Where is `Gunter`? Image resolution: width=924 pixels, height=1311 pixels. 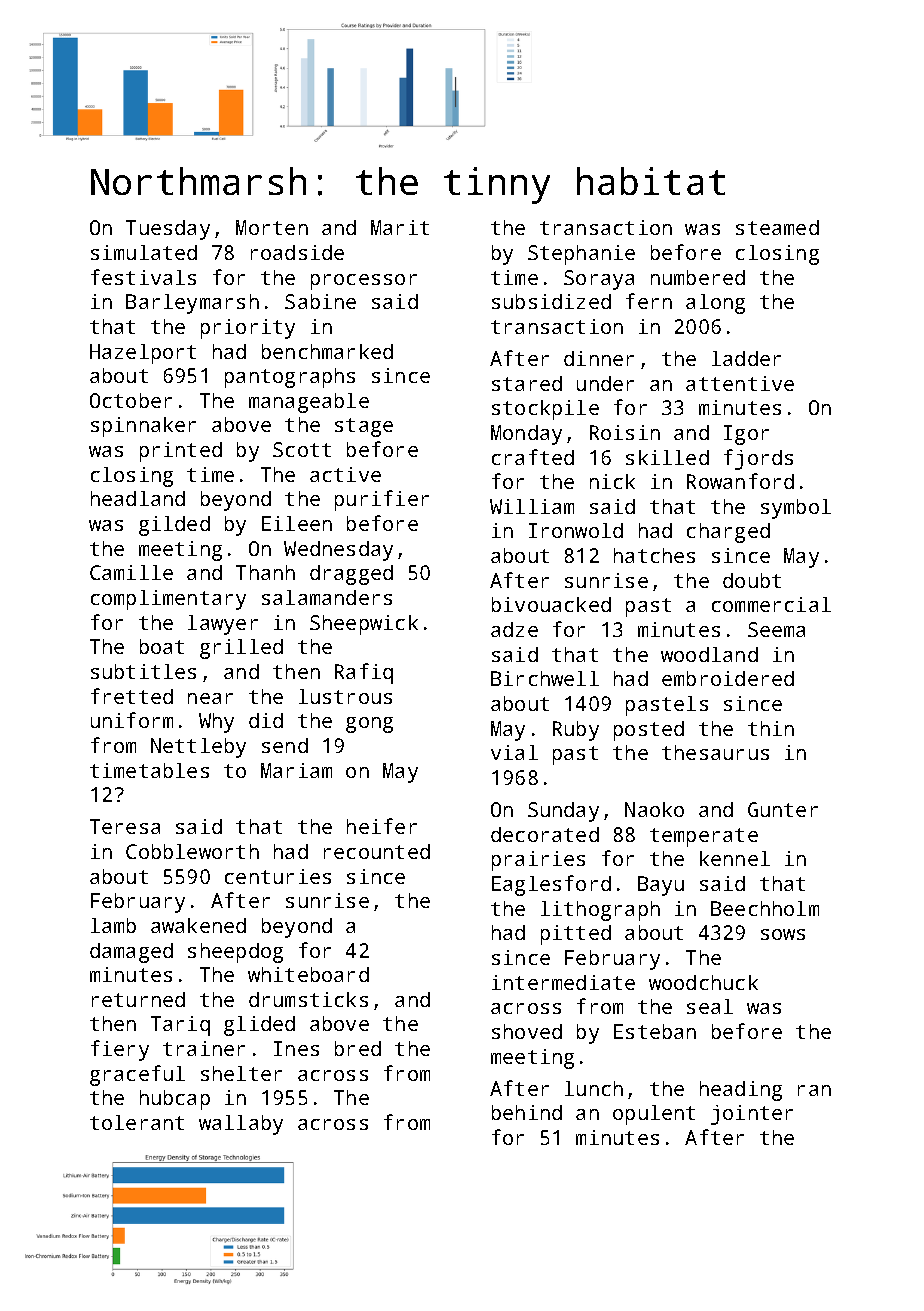 Gunter is located at coordinates (783, 809).
